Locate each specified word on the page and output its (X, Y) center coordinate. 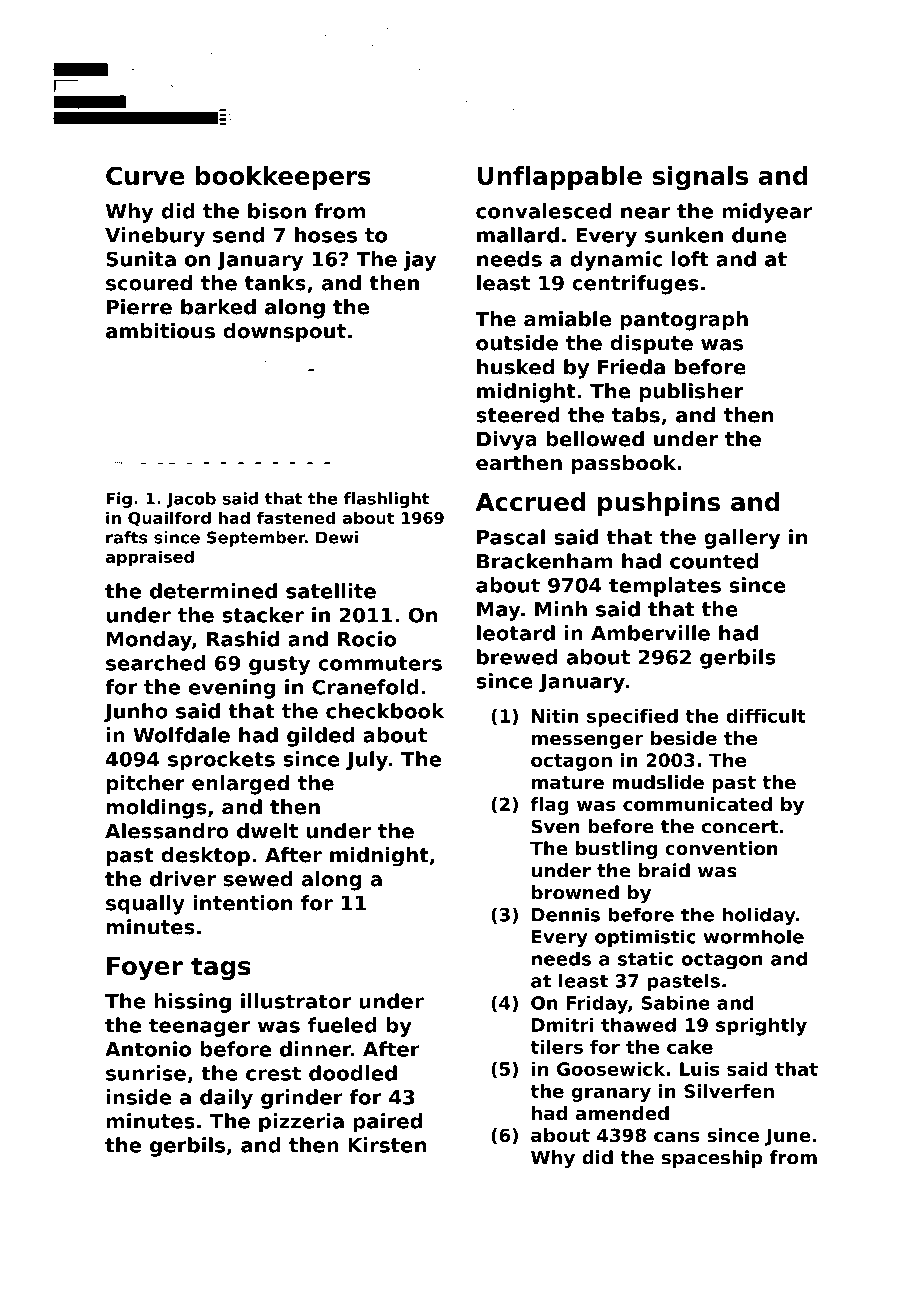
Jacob (191, 500)
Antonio (148, 1049)
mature (568, 782)
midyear (767, 213)
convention (721, 848)
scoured (149, 283)
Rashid (243, 639)
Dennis (566, 914)
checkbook (385, 711)
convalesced (543, 211)
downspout (284, 333)
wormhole (754, 936)
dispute (651, 345)
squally (145, 905)
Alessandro (167, 831)
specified (632, 718)
